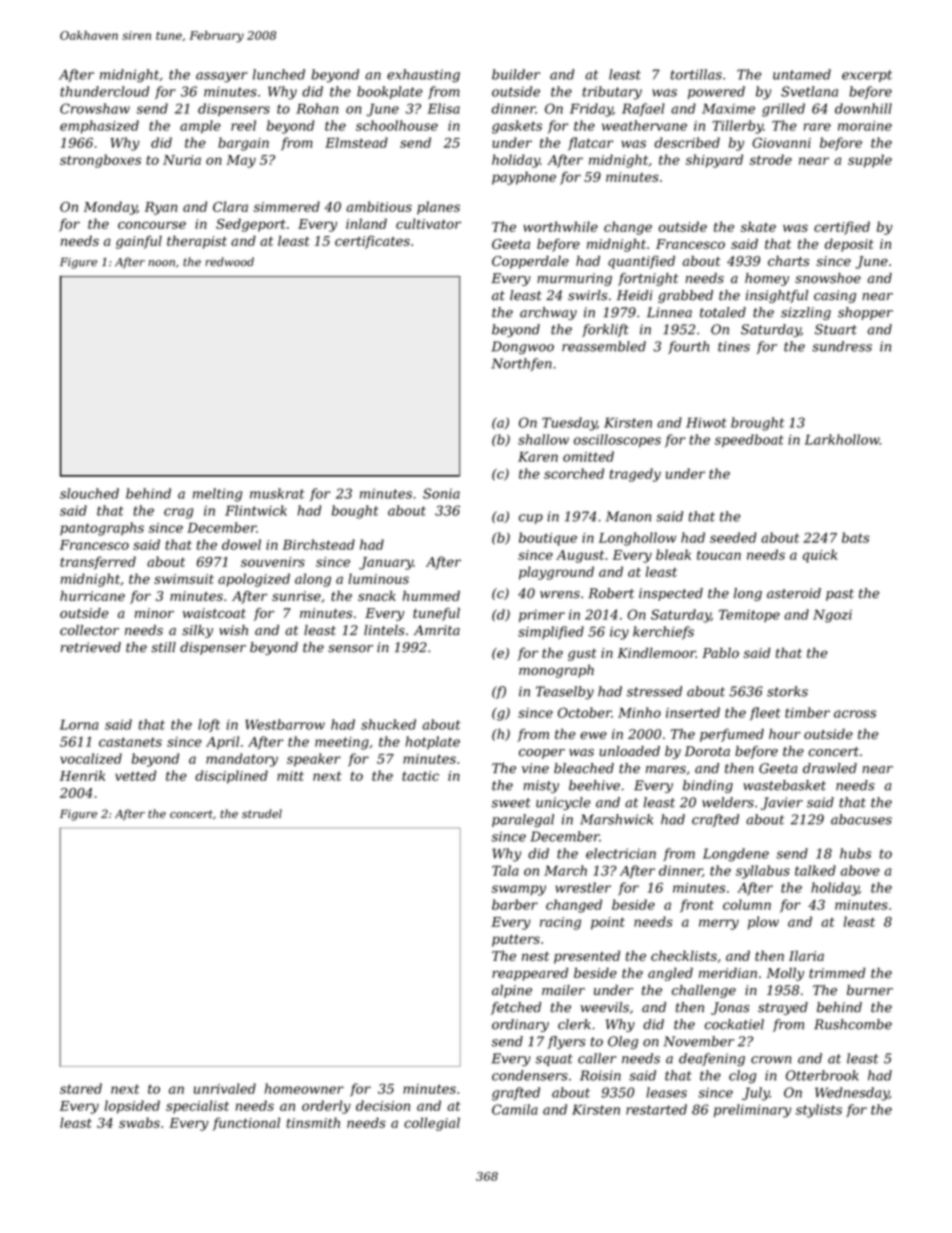 The height and width of the screenshot is (1233, 952). What do you see at coordinates (842, 346) in the screenshot?
I see `sundress` at bounding box center [842, 346].
